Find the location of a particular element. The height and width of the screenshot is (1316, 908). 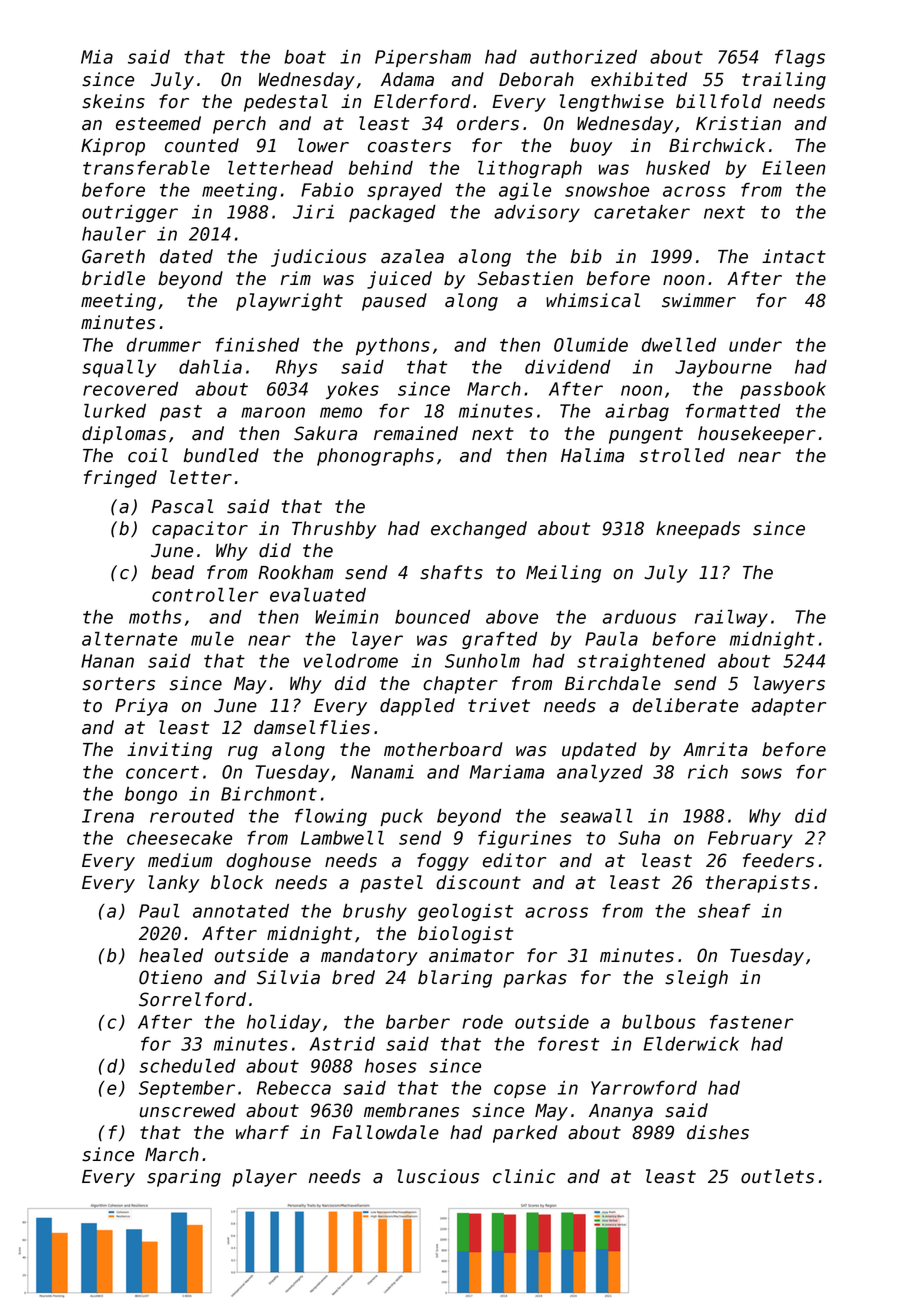

wharf is located at coordinates (262, 1132).
